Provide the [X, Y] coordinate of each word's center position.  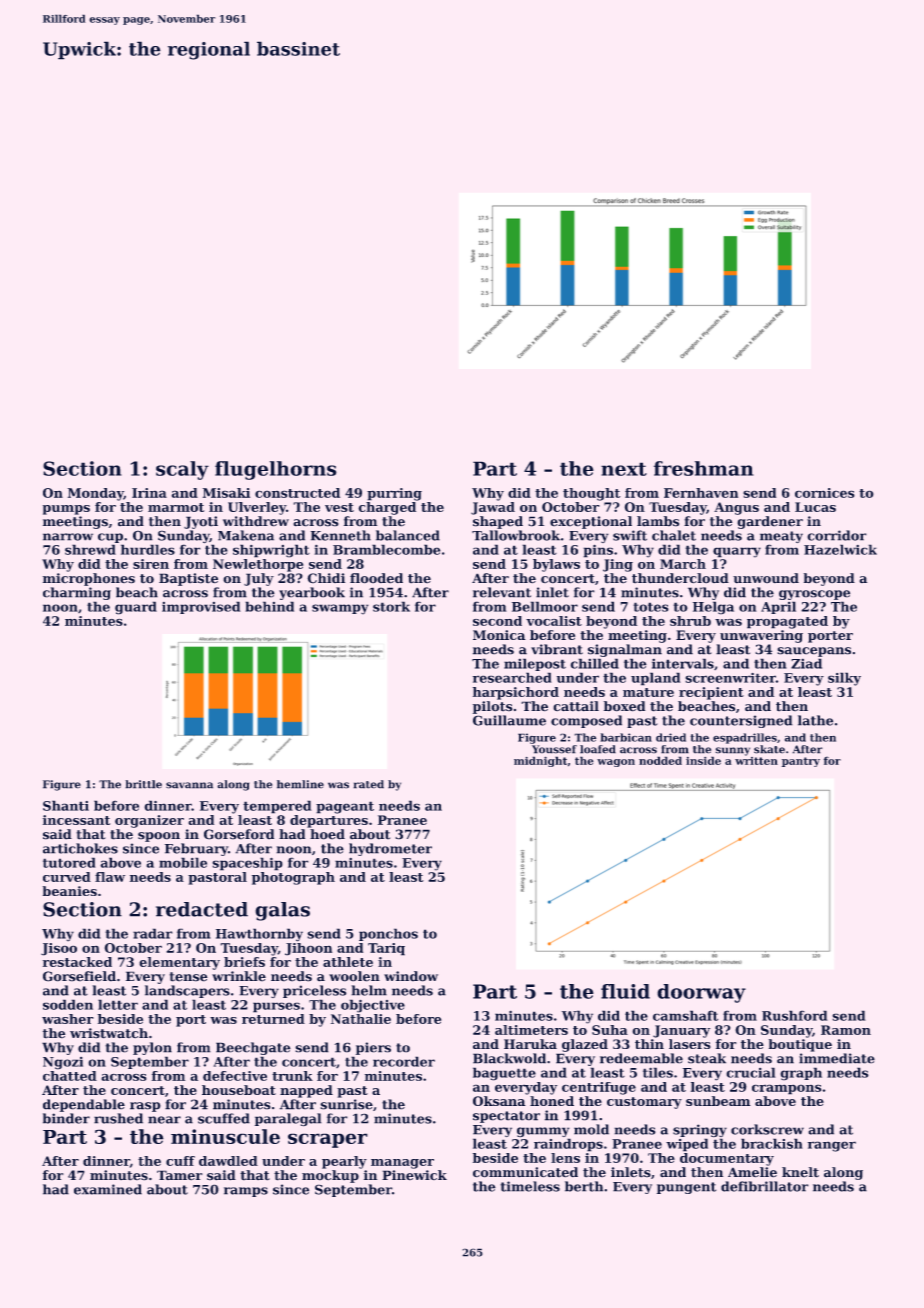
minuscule [225, 1136]
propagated [787, 622]
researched [512, 678]
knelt [800, 1172]
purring [394, 494]
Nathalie [361, 1019]
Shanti [66, 806]
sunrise [347, 1104]
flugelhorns [275, 470]
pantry [801, 762]
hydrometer [390, 849]
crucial [751, 1073]
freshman [703, 468]
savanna [189, 785]
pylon [152, 1048]
